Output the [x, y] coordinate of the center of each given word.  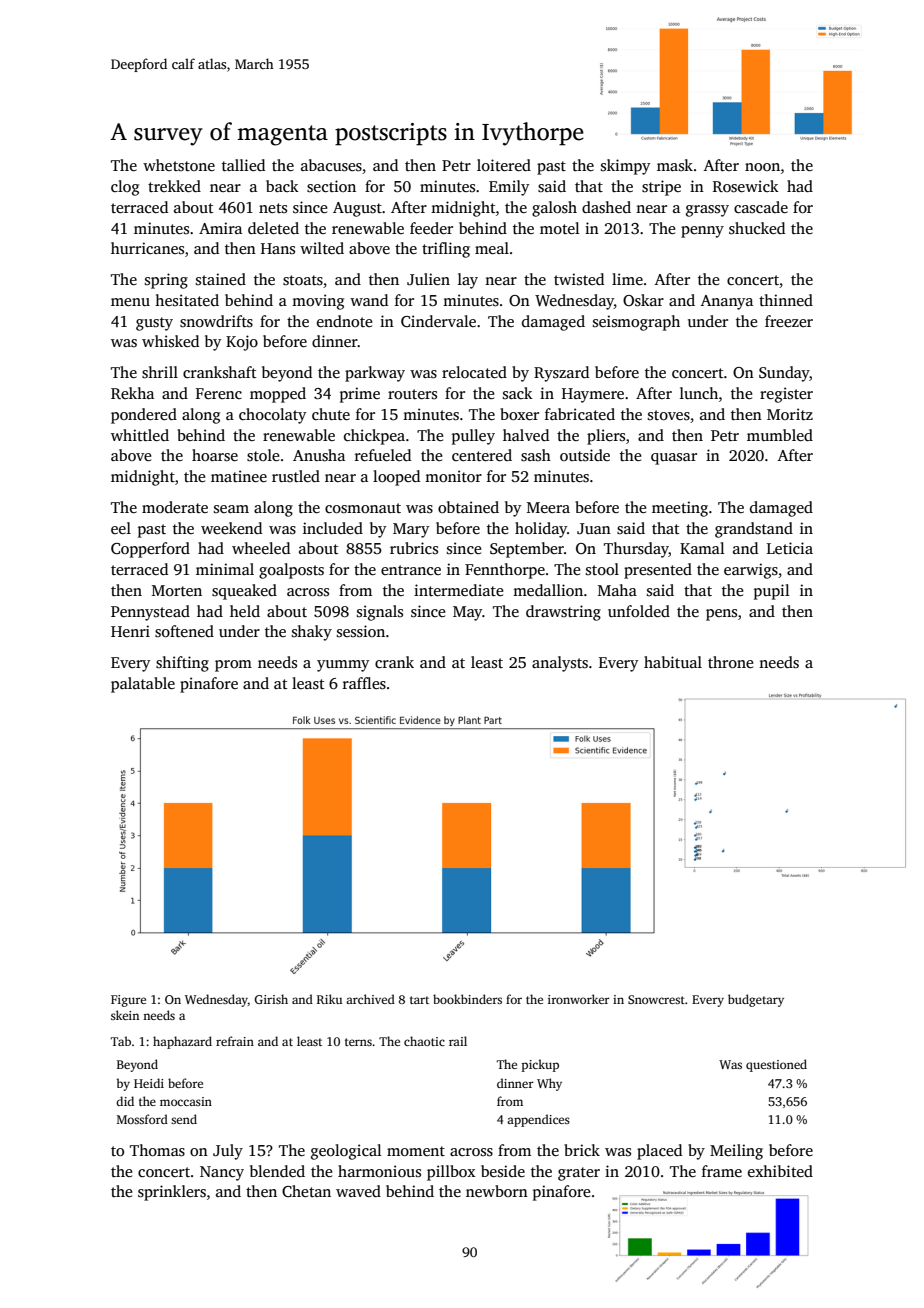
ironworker [579, 999]
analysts [560, 664]
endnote [344, 321]
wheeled [261, 548]
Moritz [790, 414]
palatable [143, 685]
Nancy [222, 1173]
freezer [789, 321]
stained [221, 279]
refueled [383, 455]
